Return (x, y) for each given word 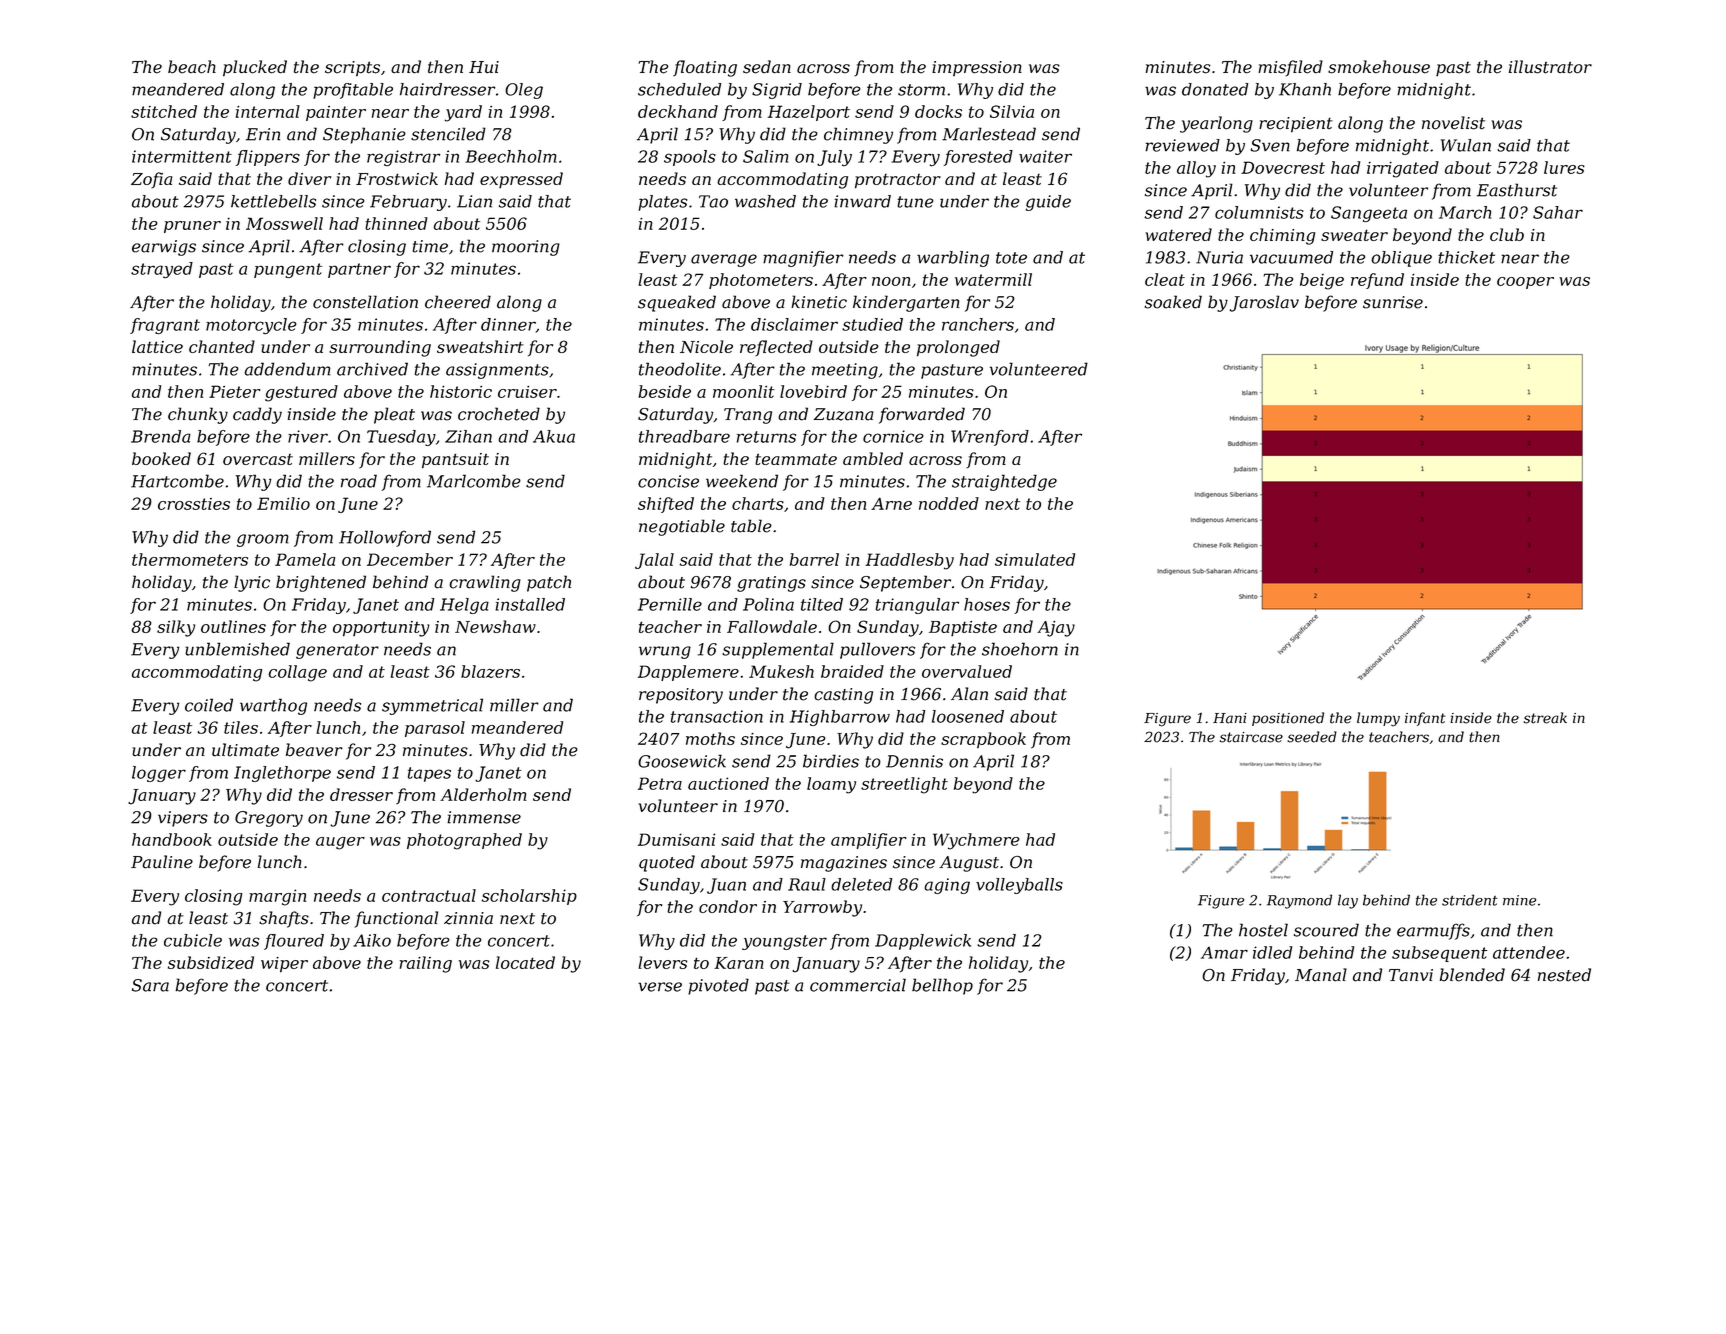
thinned (396, 223)
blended (1472, 975)
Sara (150, 985)
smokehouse (1379, 67)
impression (977, 68)
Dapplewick (923, 942)
